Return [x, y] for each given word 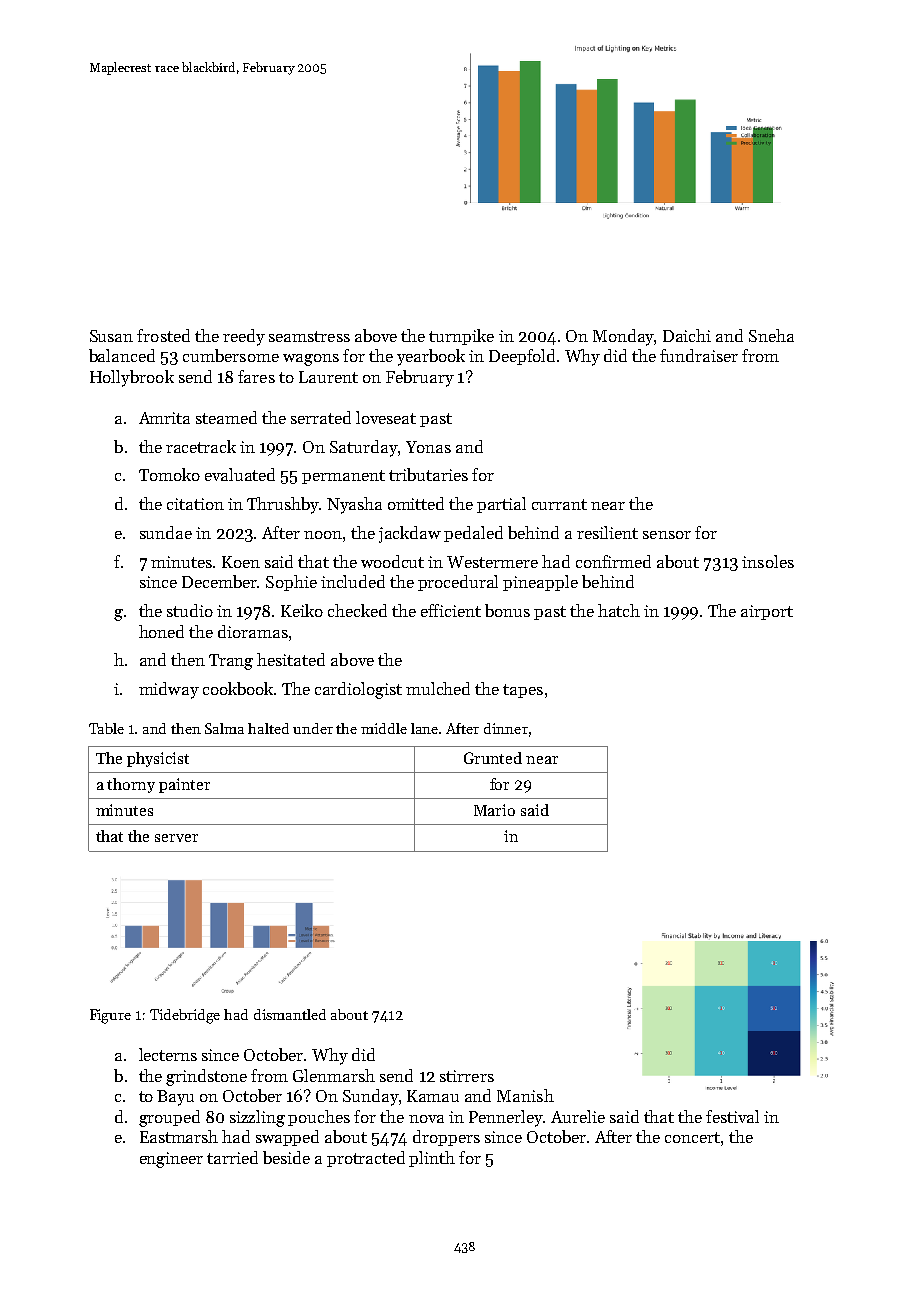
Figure [110, 1016]
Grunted [493, 758]
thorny [131, 785]
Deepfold [522, 357]
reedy [244, 337]
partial [501, 505]
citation [195, 504]
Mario [494, 810]
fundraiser [699, 355]
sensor [667, 535]
